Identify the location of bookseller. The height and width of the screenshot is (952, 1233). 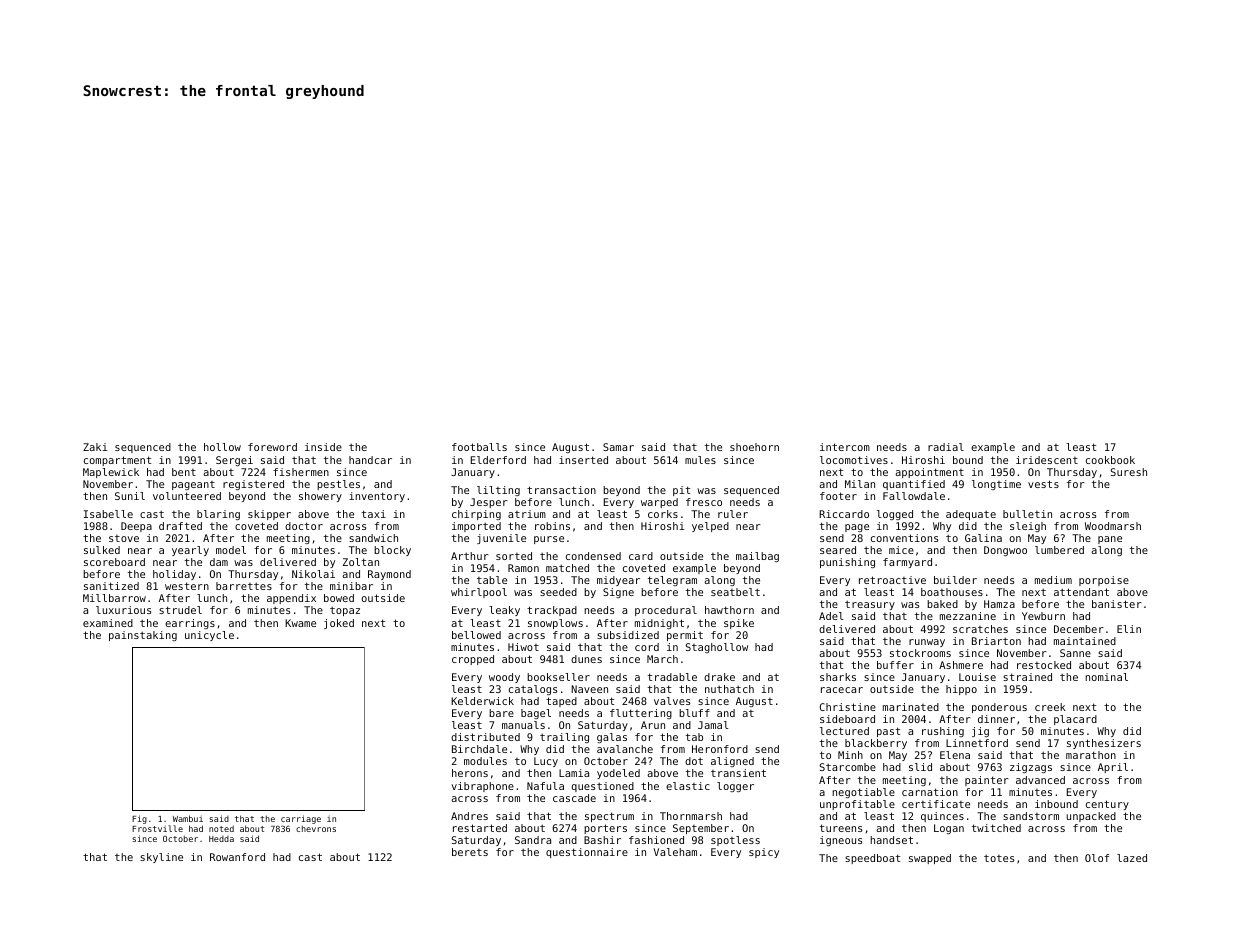
(558, 677).
